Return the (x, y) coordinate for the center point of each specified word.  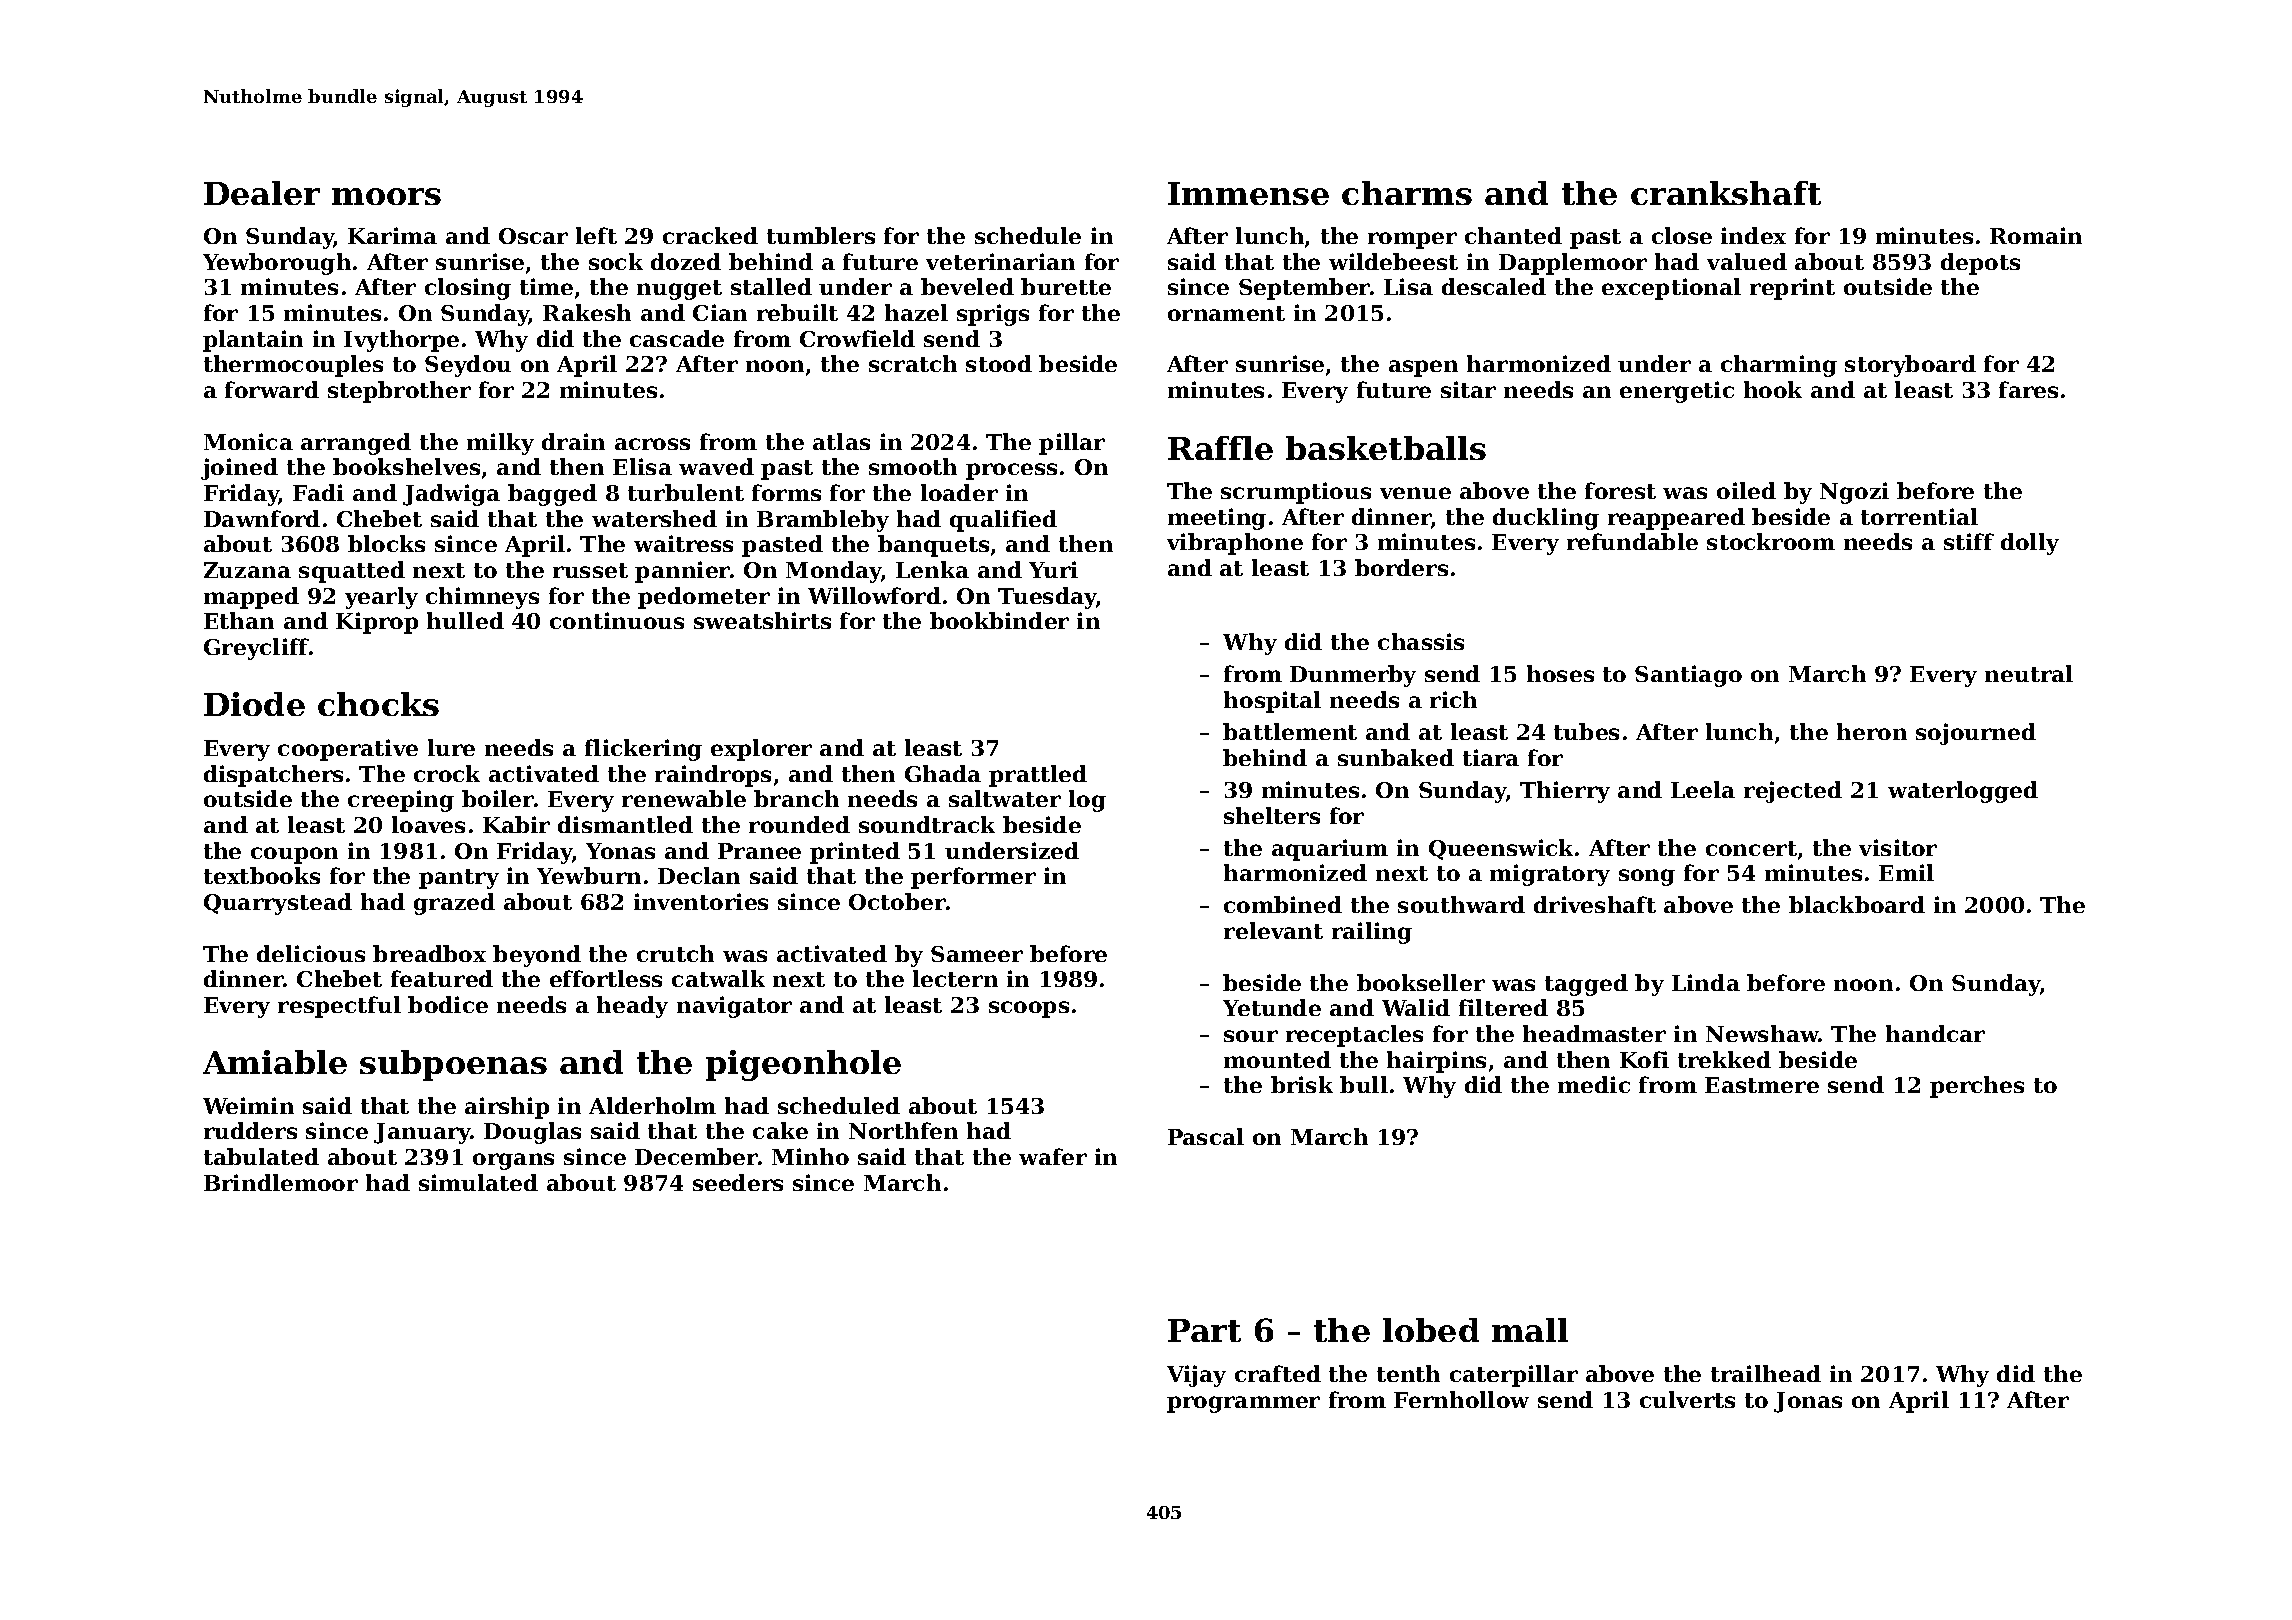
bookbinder (999, 620)
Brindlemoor (281, 1182)
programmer (1243, 1404)
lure (451, 747)
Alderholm (652, 1105)
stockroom (1771, 541)
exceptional (1671, 289)
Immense (1248, 193)
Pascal (1206, 1136)
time (546, 286)
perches (1977, 1087)
